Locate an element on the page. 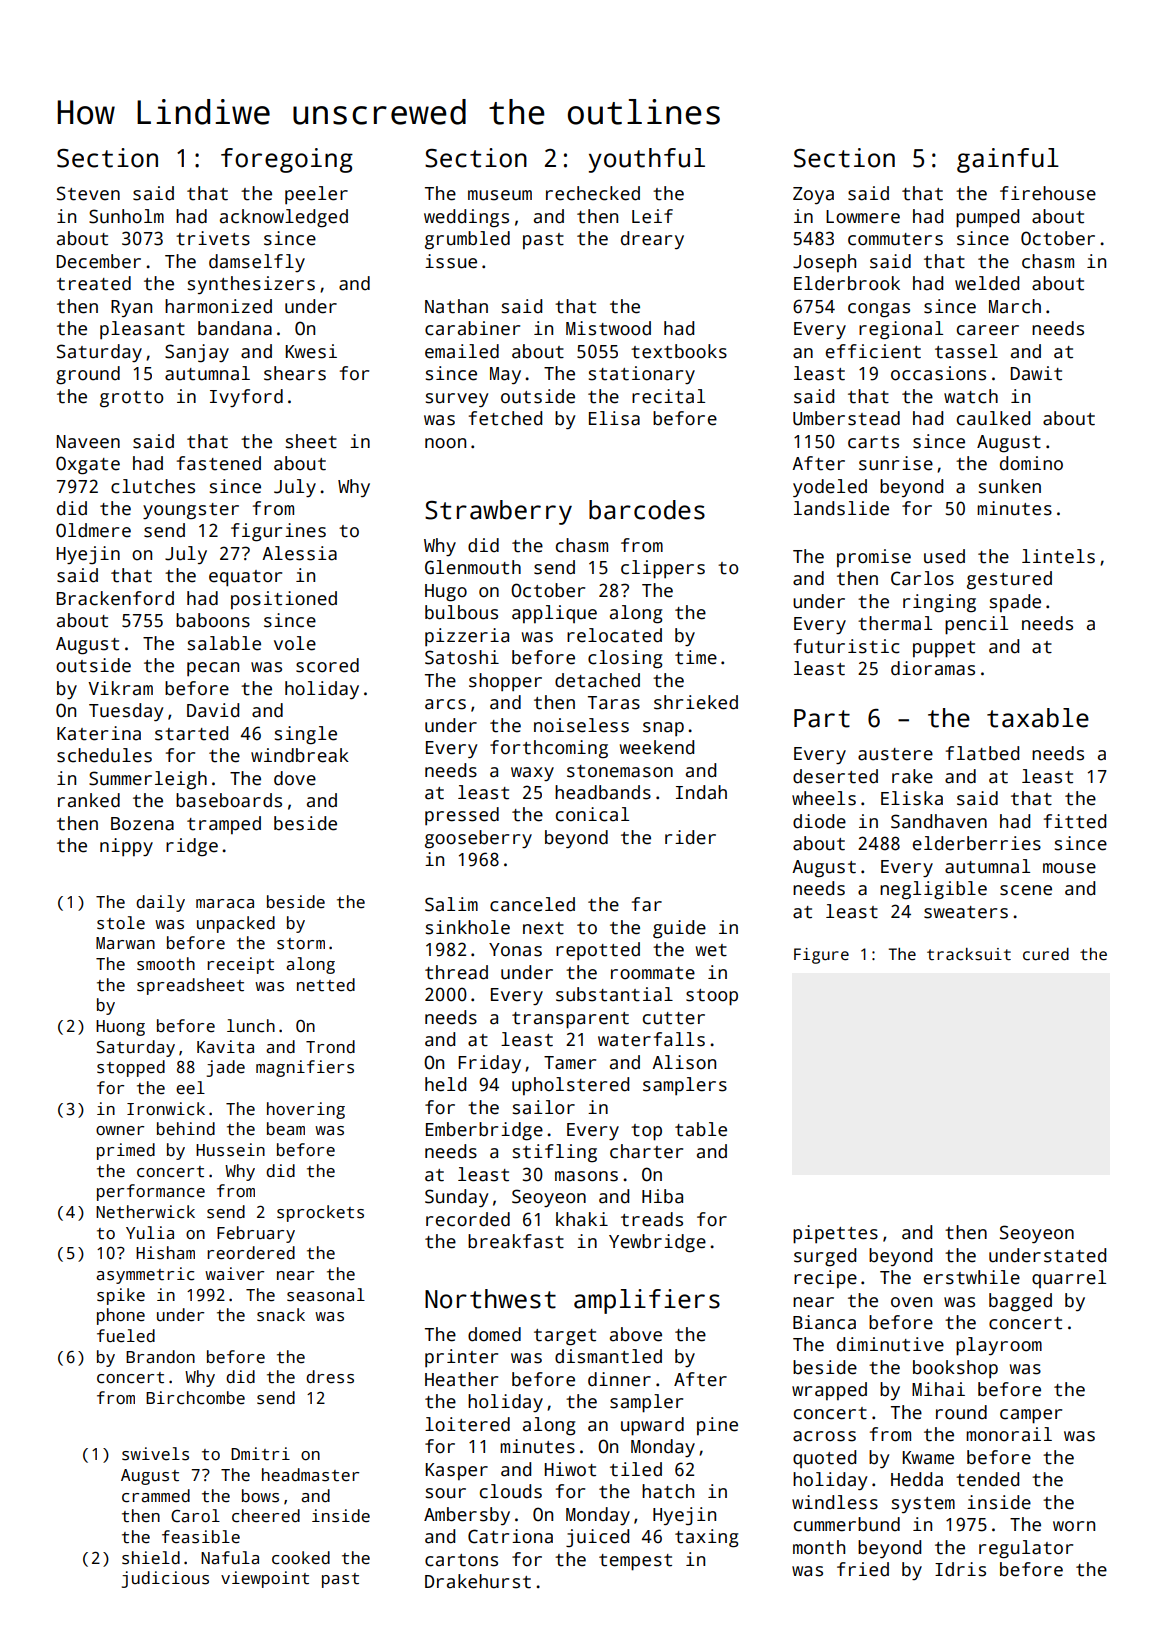  nippy is located at coordinates (126, 847).
